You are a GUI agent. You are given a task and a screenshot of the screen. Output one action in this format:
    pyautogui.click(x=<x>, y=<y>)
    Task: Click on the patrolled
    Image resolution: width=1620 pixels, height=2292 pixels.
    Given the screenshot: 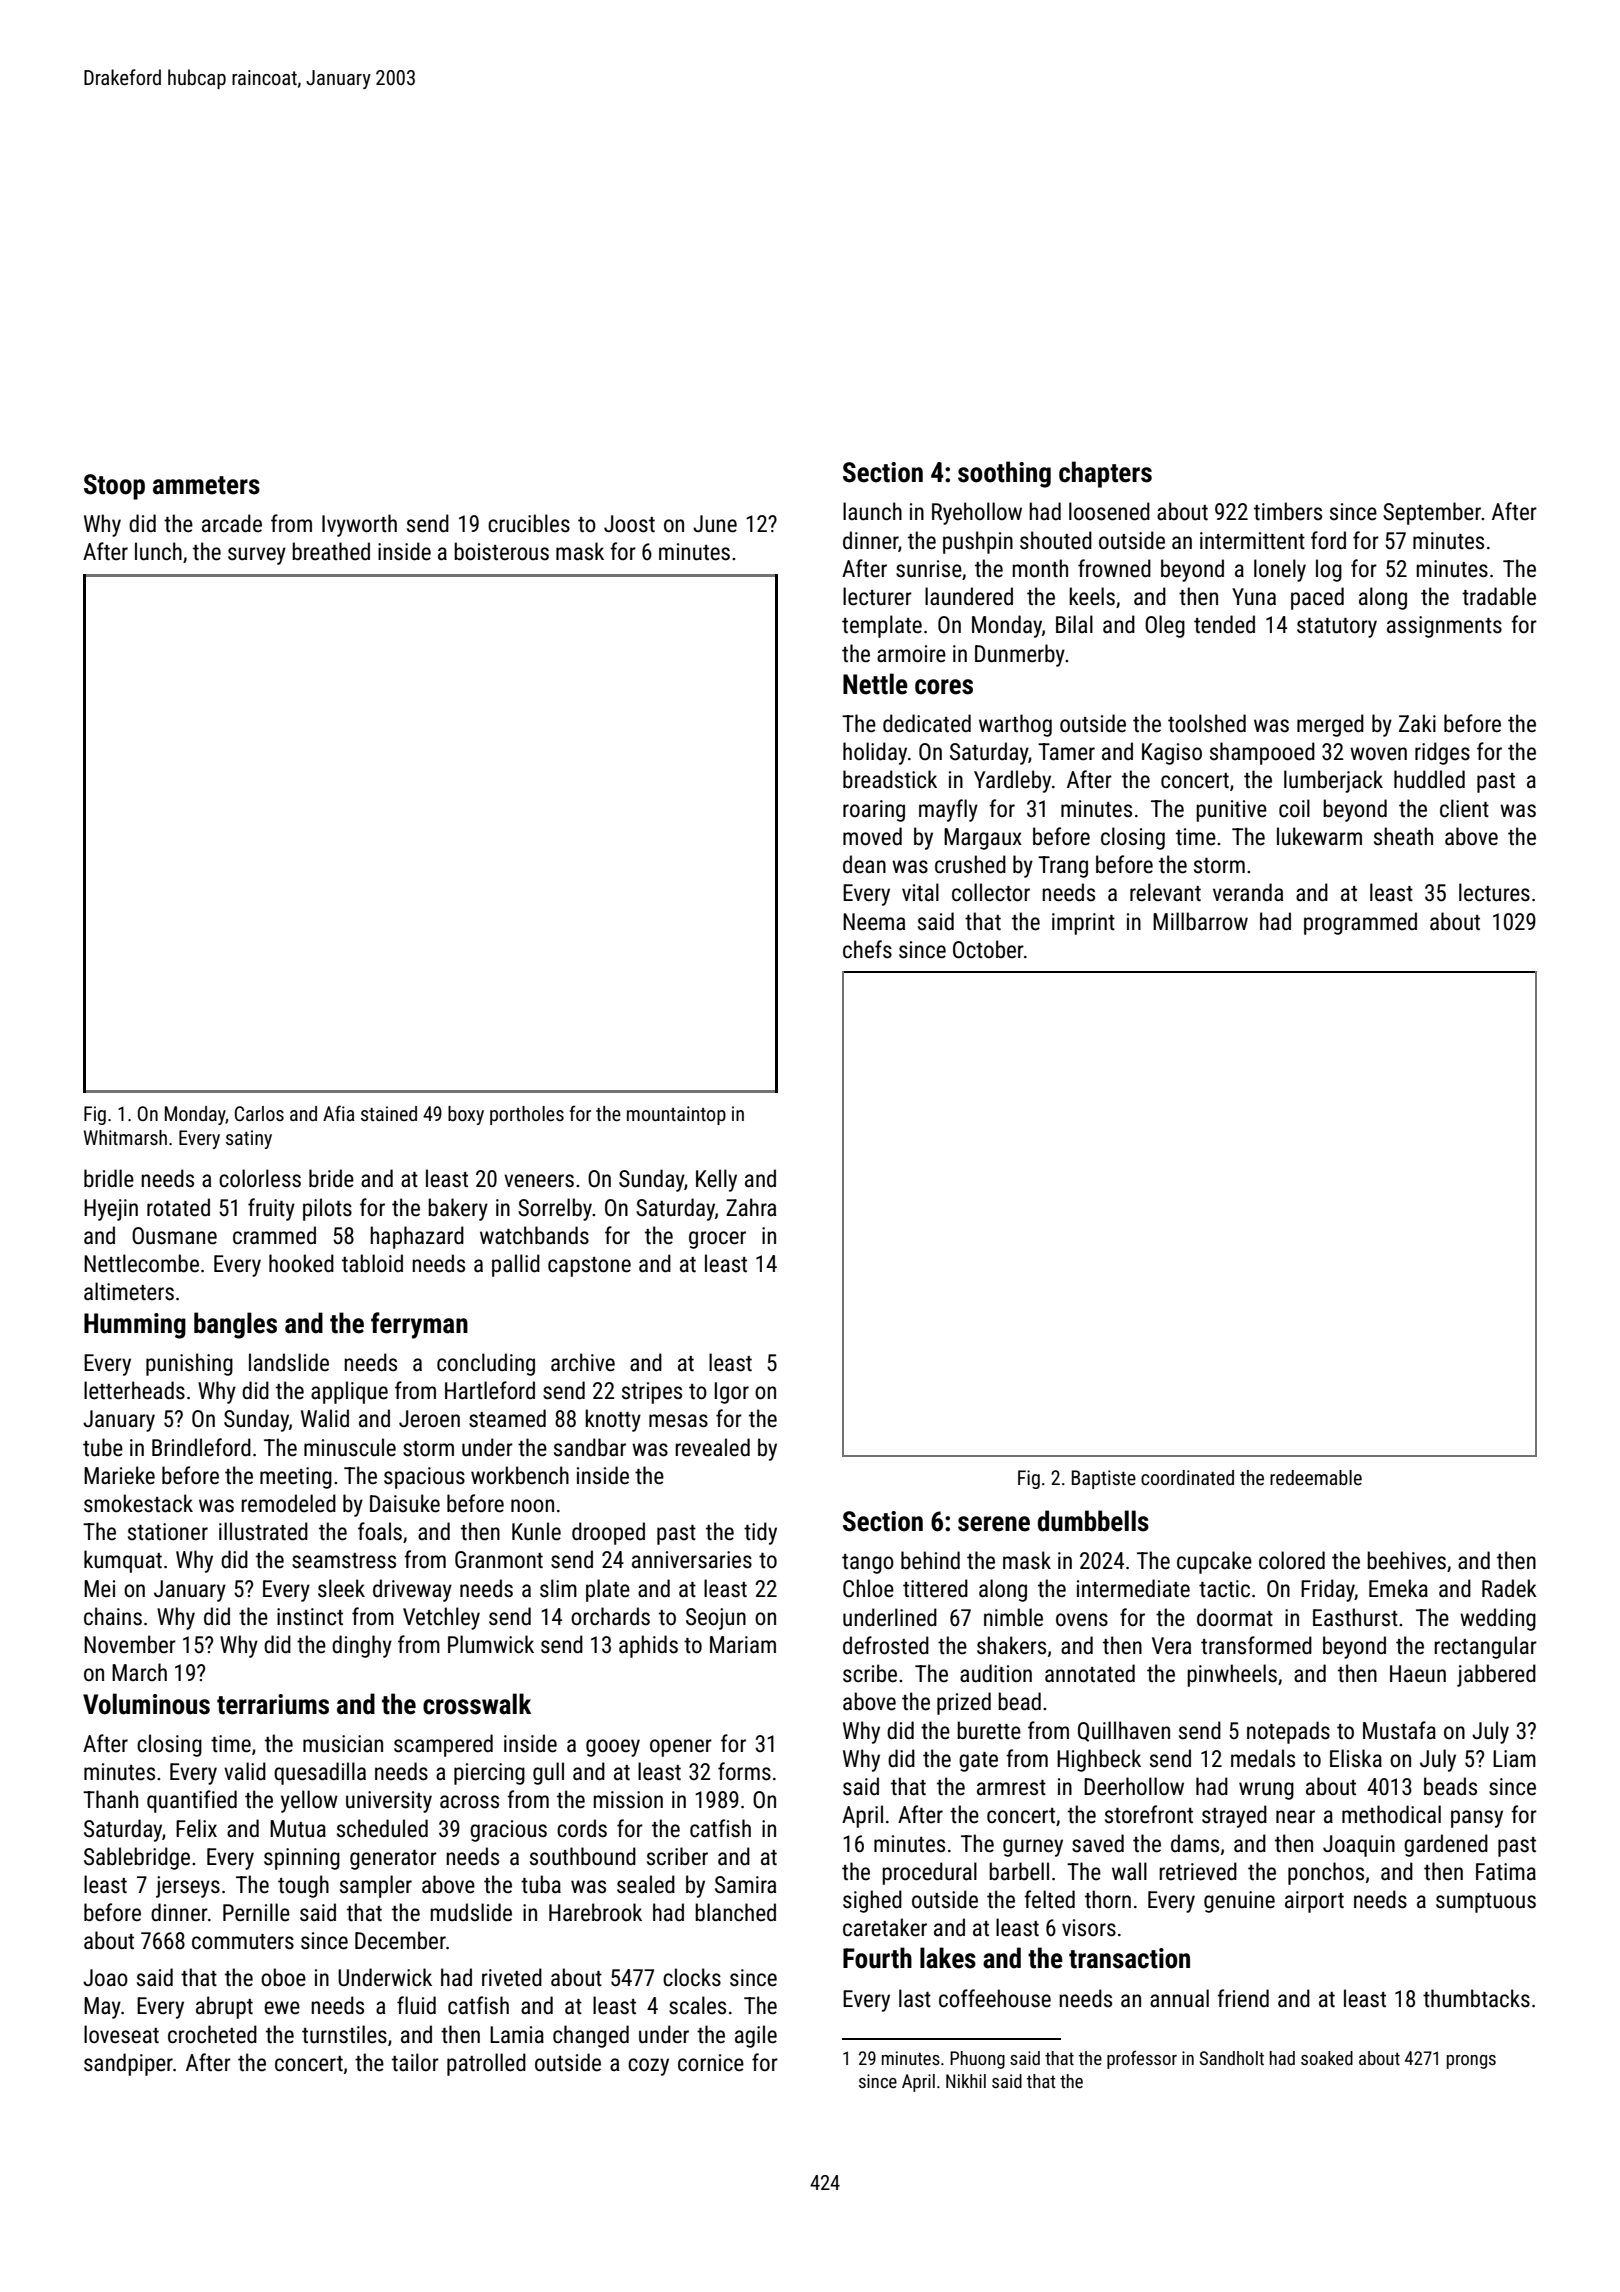 What is the action you would take?
    pyautogui.click(x=486, y=2064)
